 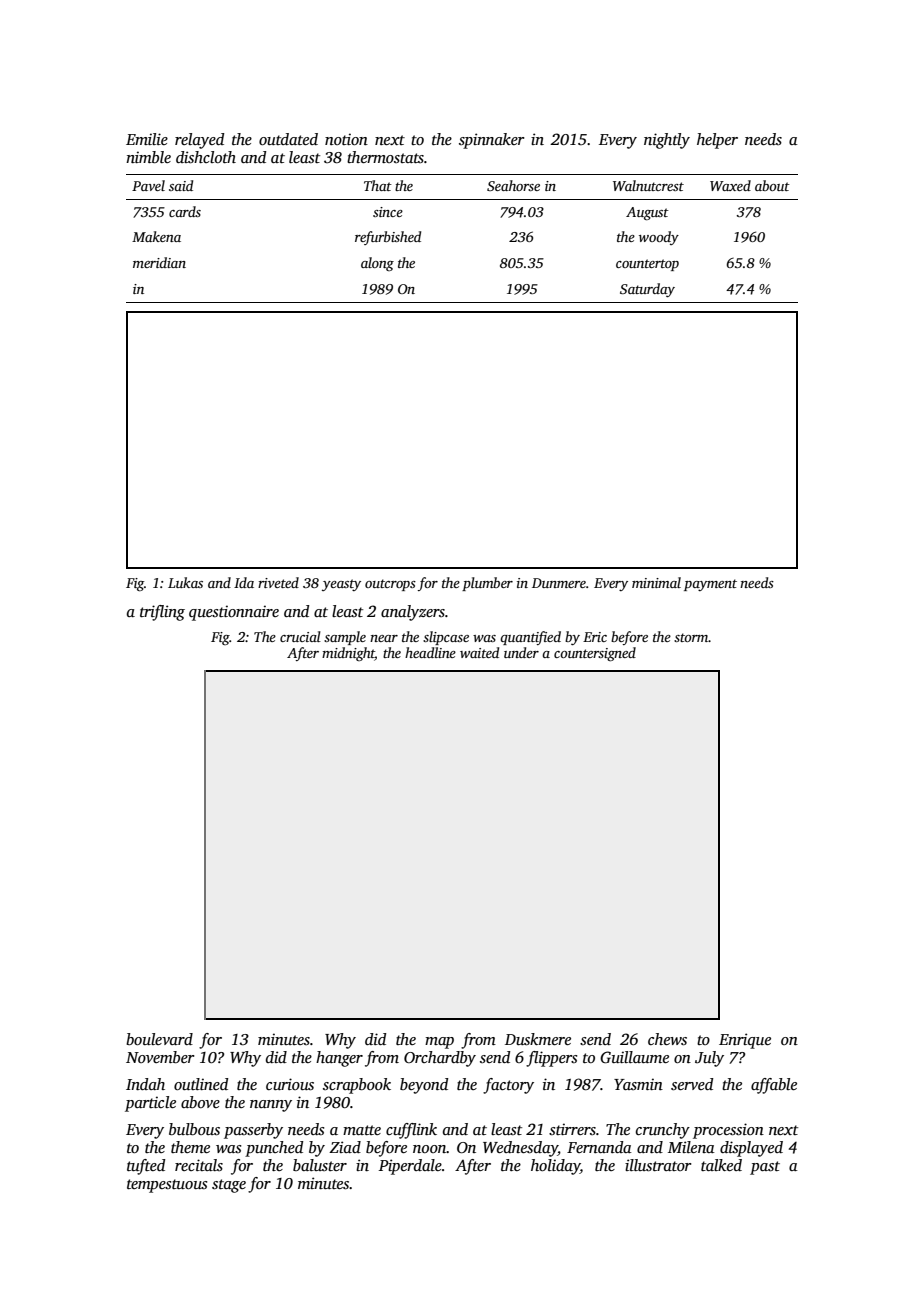 What do you see at coordinates (162, 613) in the screenshot?
I see `trifling` at bounding box center [162, 613].
